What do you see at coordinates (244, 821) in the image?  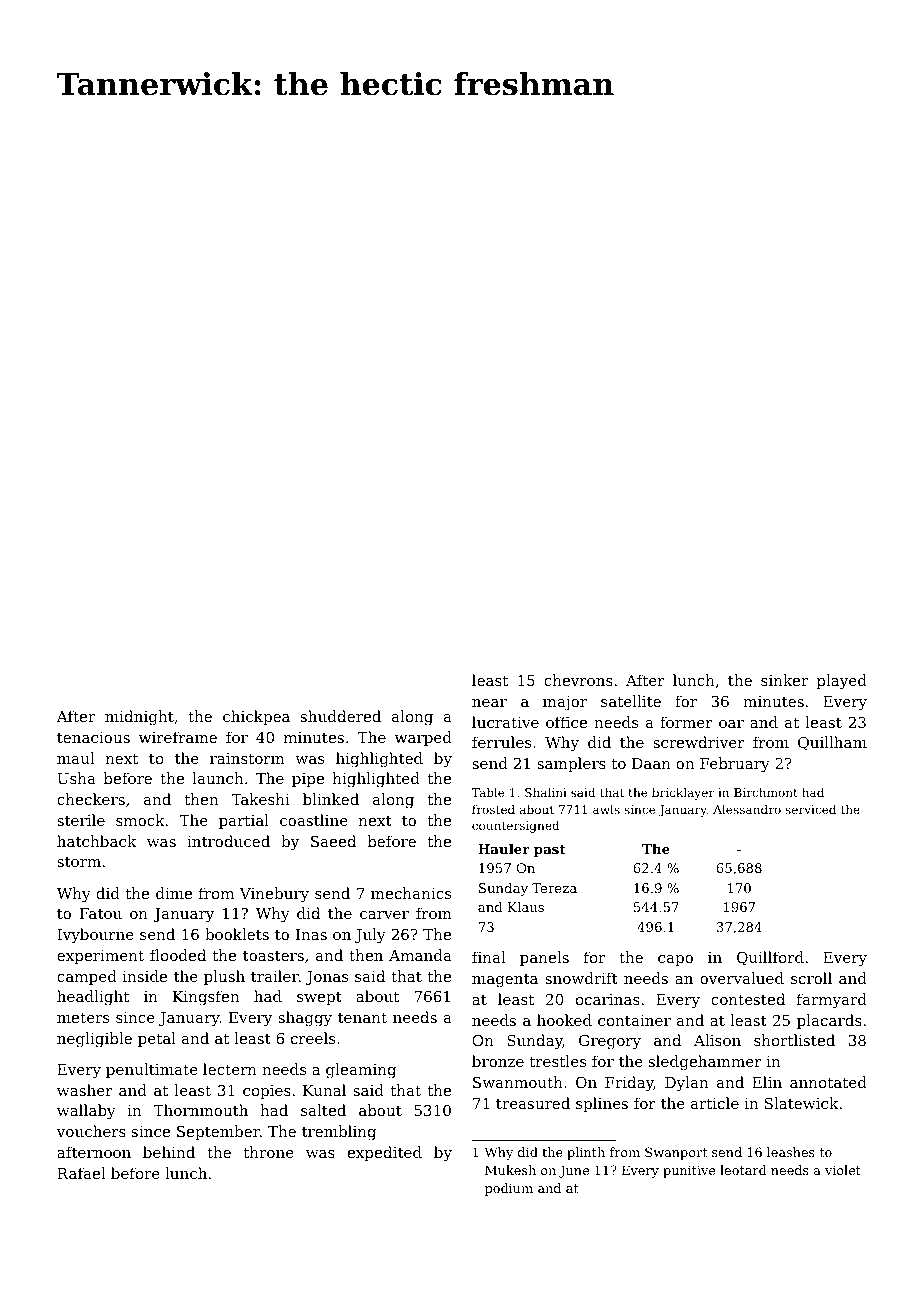 I see `partial` at bounding box center [244, 821].
